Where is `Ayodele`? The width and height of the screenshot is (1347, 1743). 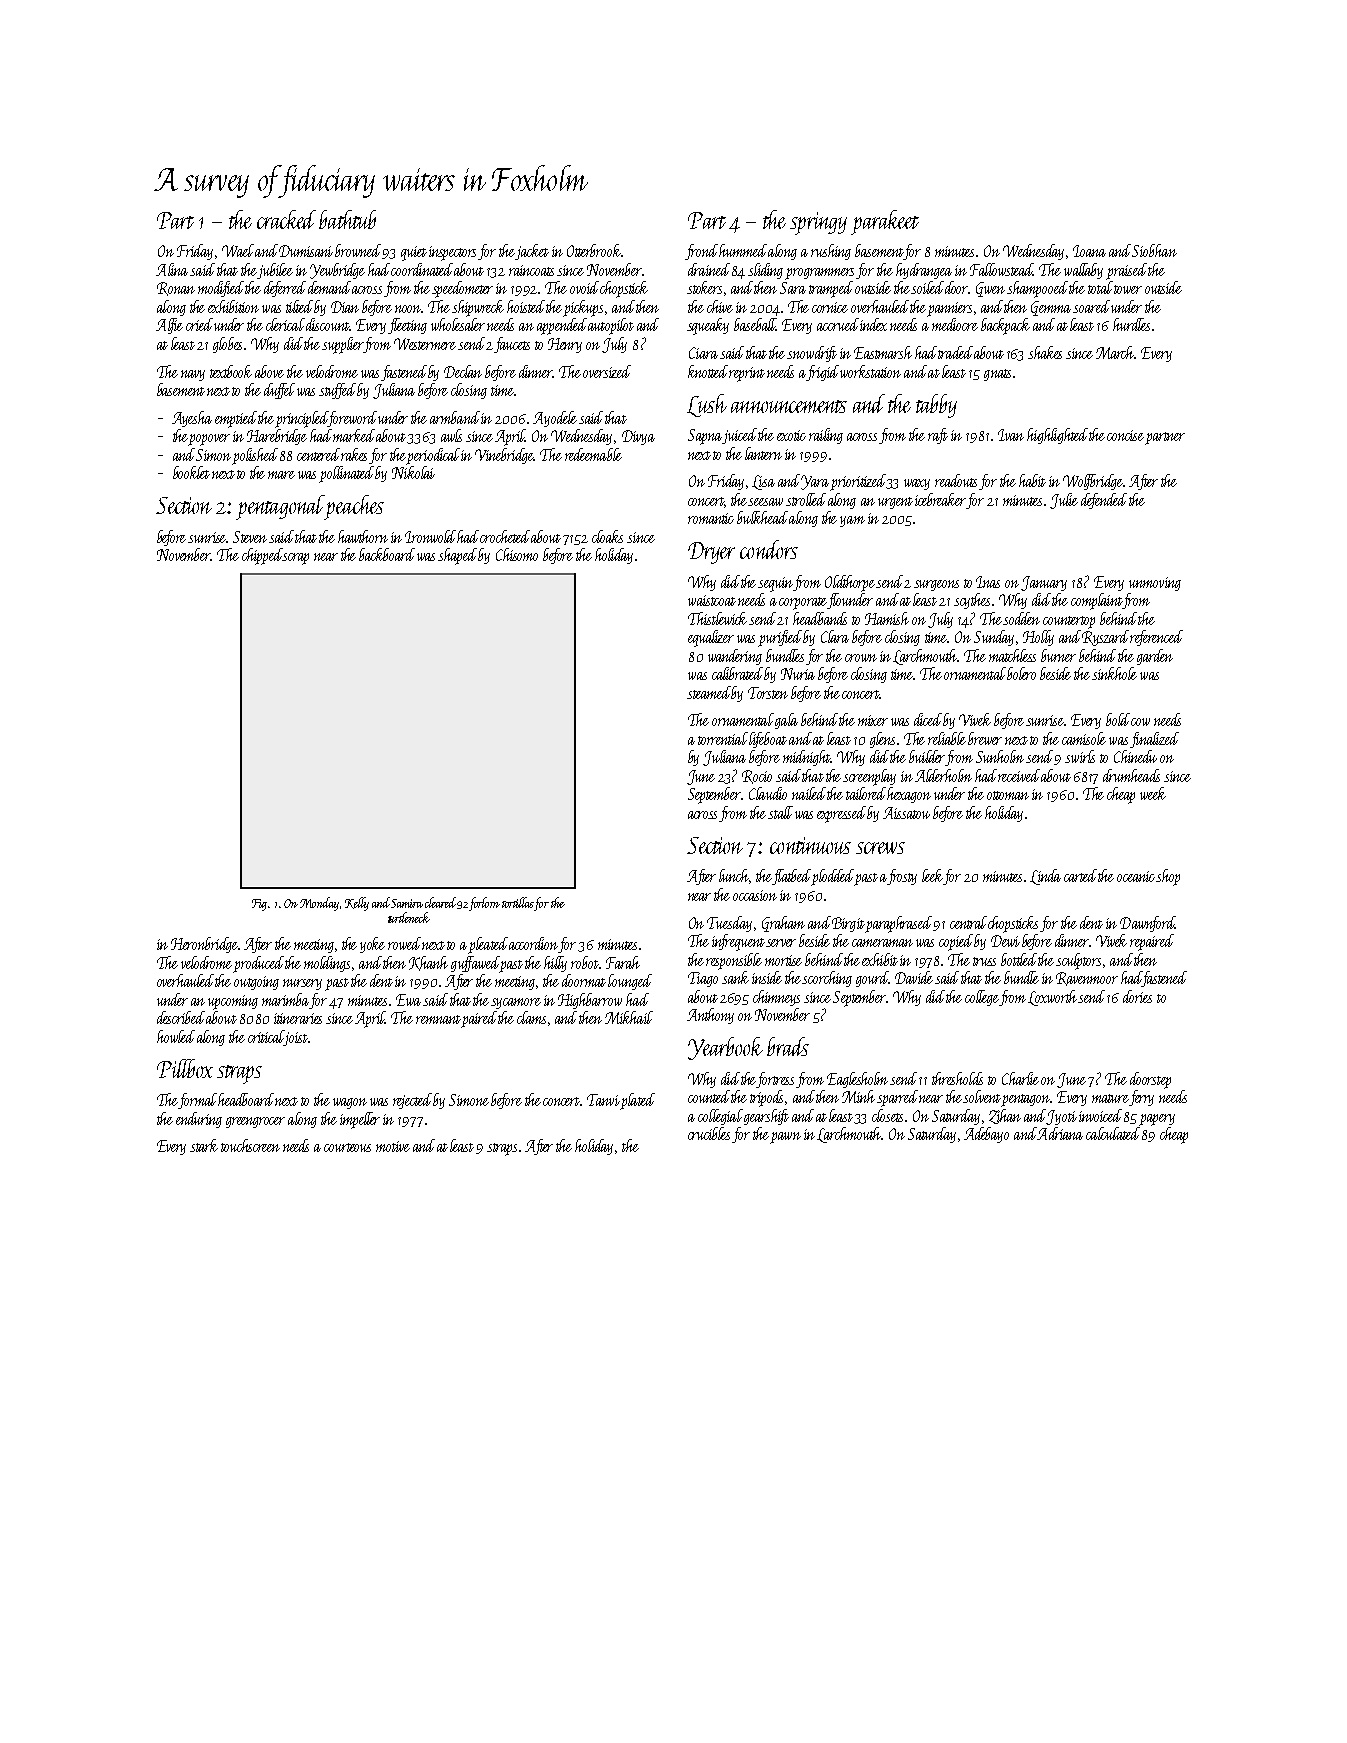
Ayodele is located at coordinates (555, 419).
